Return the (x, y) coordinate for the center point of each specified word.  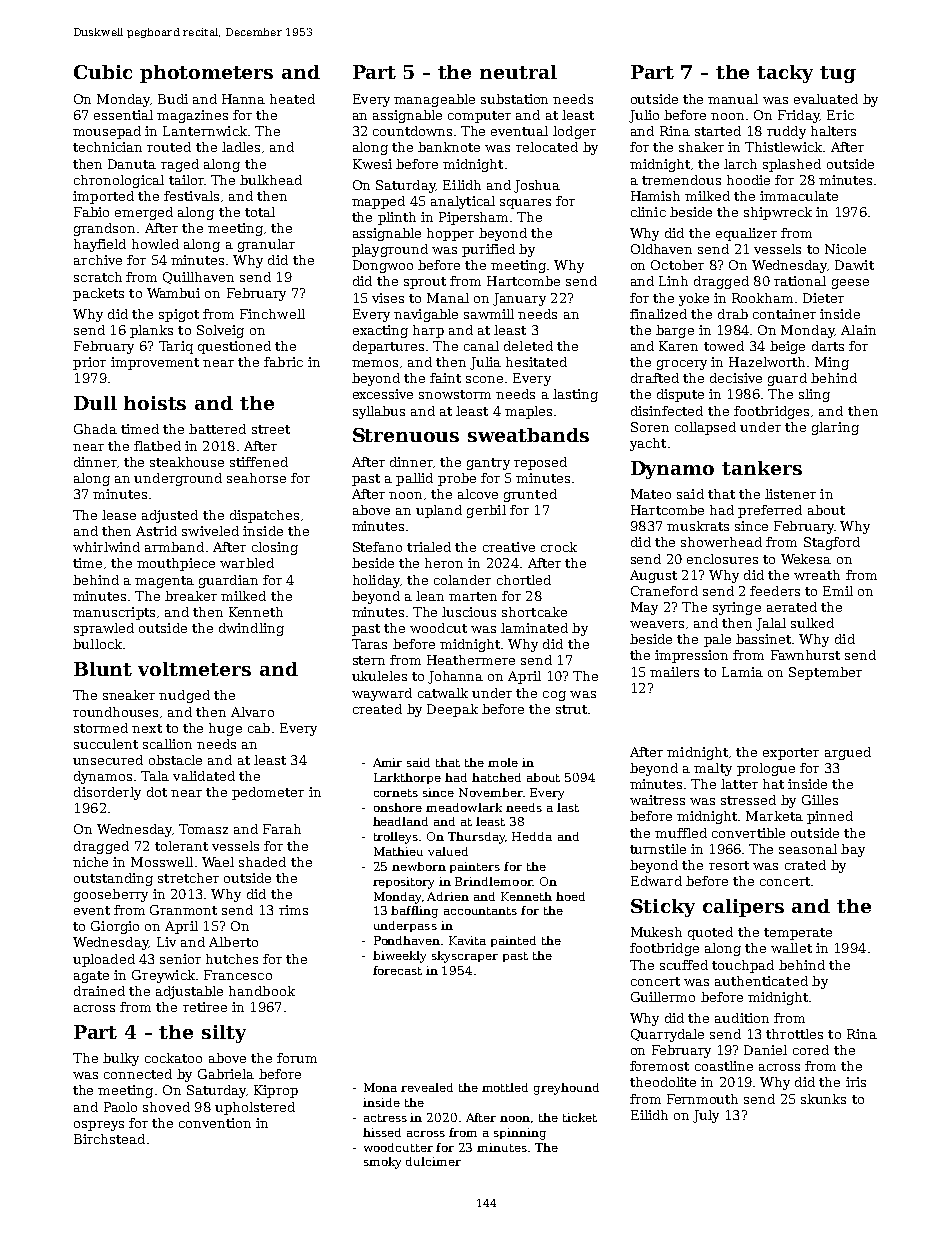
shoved (166, 1107)
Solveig (220, 331)
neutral (518, 72)
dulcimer (433, 1161)
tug (838, 74)
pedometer (268, 793)
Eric (840, 115)
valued (448, 851)
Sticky (663, 908)
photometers (206, 74)
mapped (378, 202)
